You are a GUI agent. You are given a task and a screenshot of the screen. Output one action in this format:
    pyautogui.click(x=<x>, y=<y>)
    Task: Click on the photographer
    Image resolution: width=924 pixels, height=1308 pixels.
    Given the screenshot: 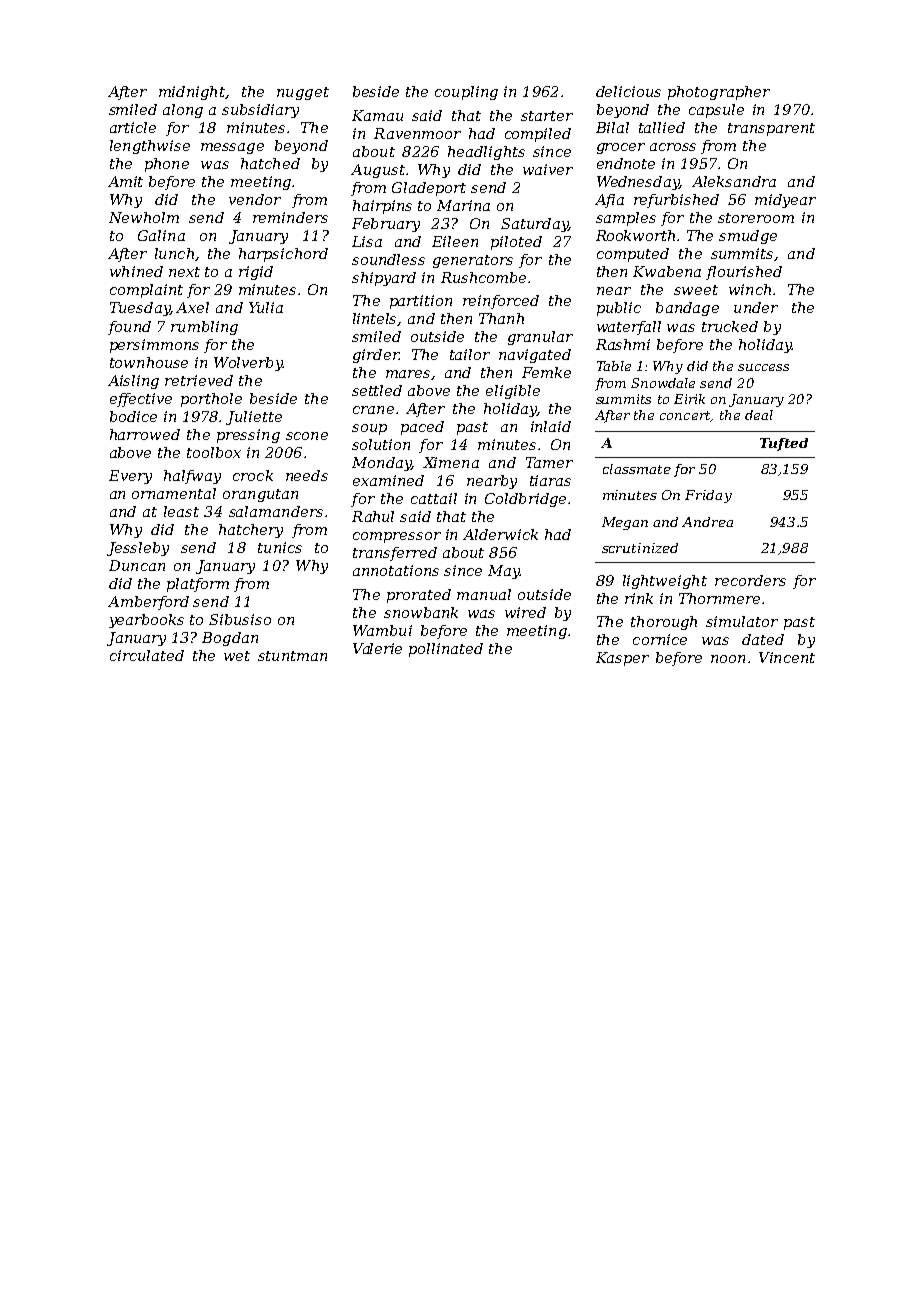 What is the action you would take?
    pyautogui.click(x=719, y=93)
